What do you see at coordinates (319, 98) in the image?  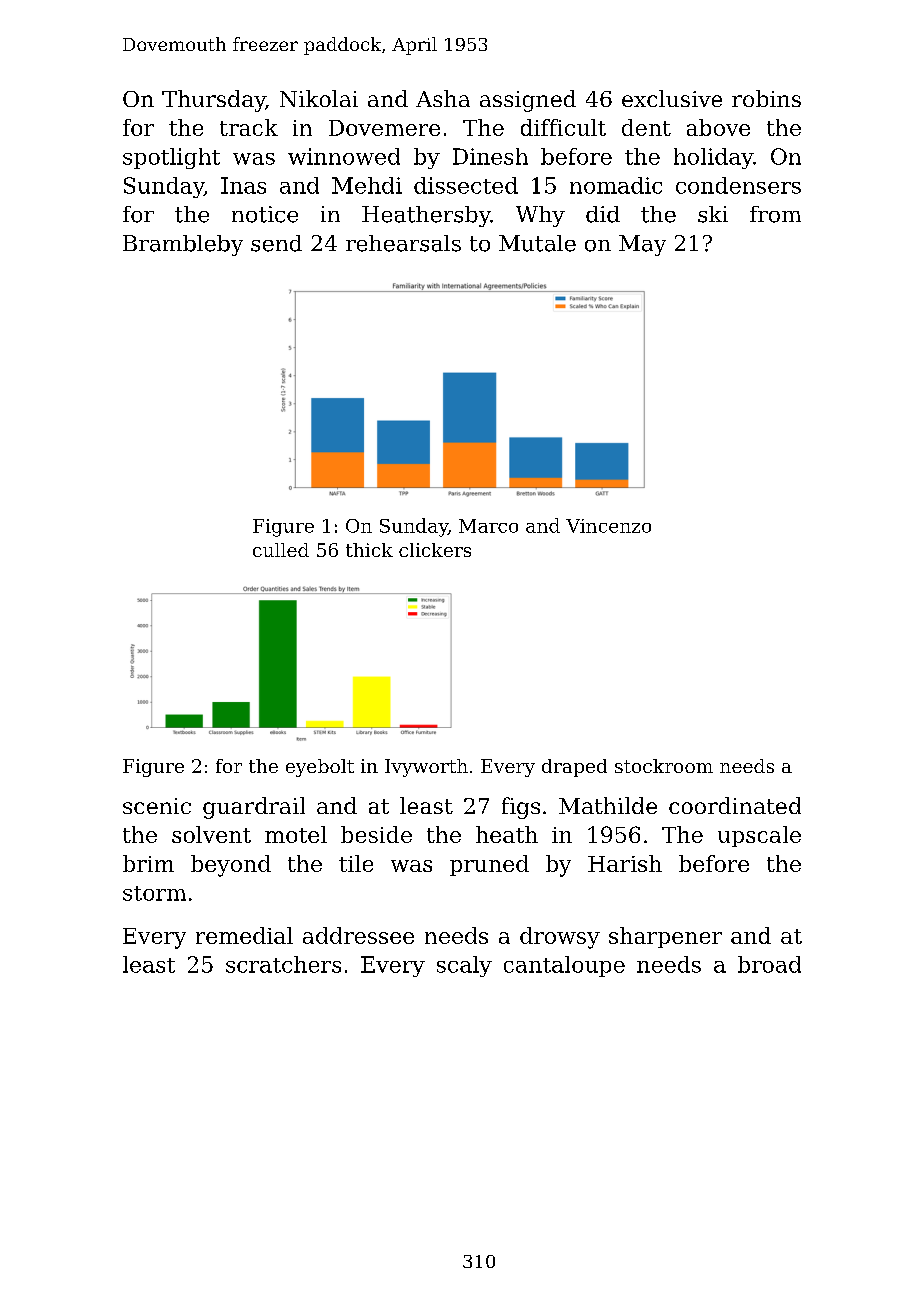 I see `Nikolai` at bounding box center [319, 98].
